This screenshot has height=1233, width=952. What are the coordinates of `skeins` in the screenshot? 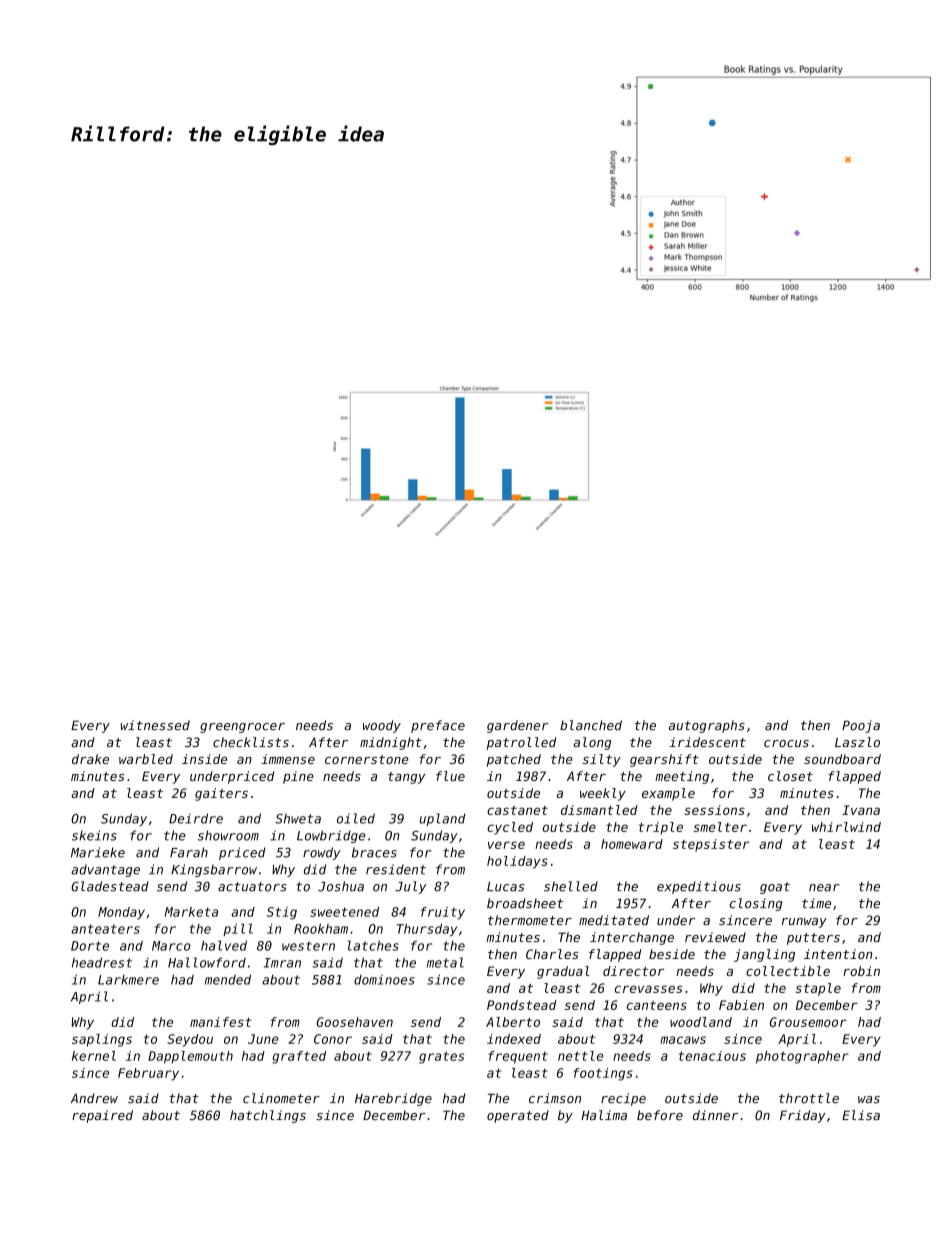 It's located at (94, 835).
